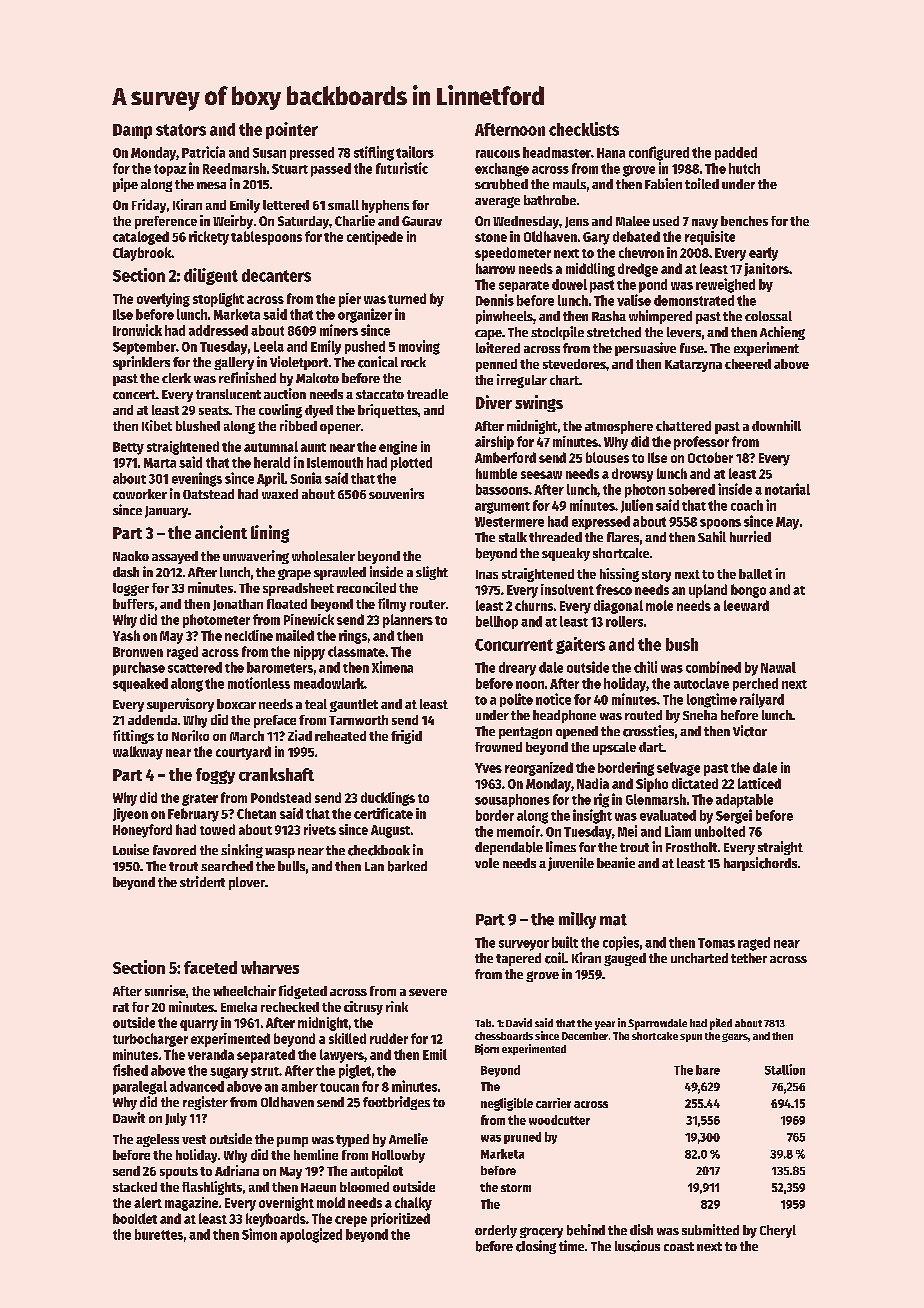 The width and height of the document is (924, 1308). I want to click on autumnal, so click(271, 446).
